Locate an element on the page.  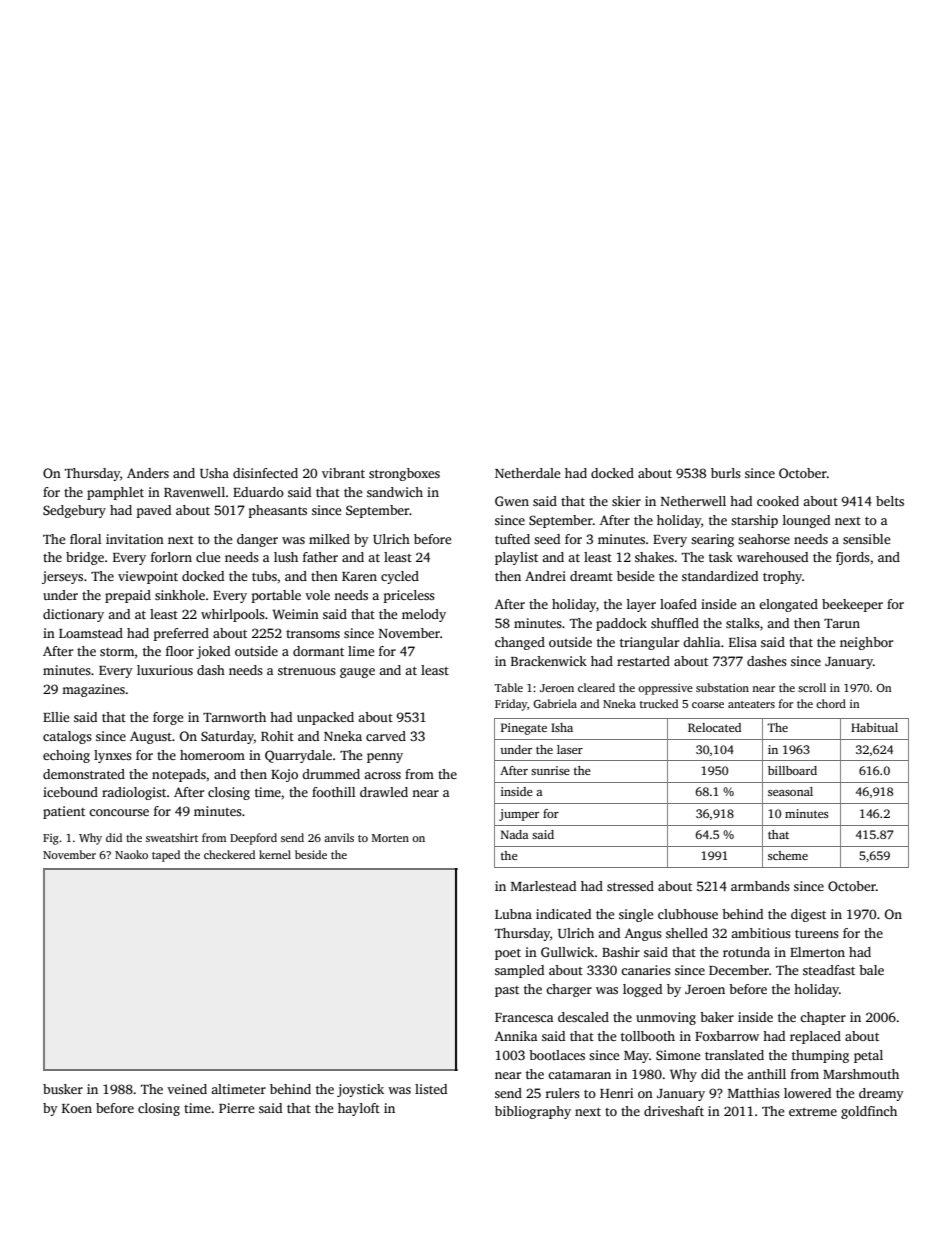
Naoko is located at coordinates (131, 854).
